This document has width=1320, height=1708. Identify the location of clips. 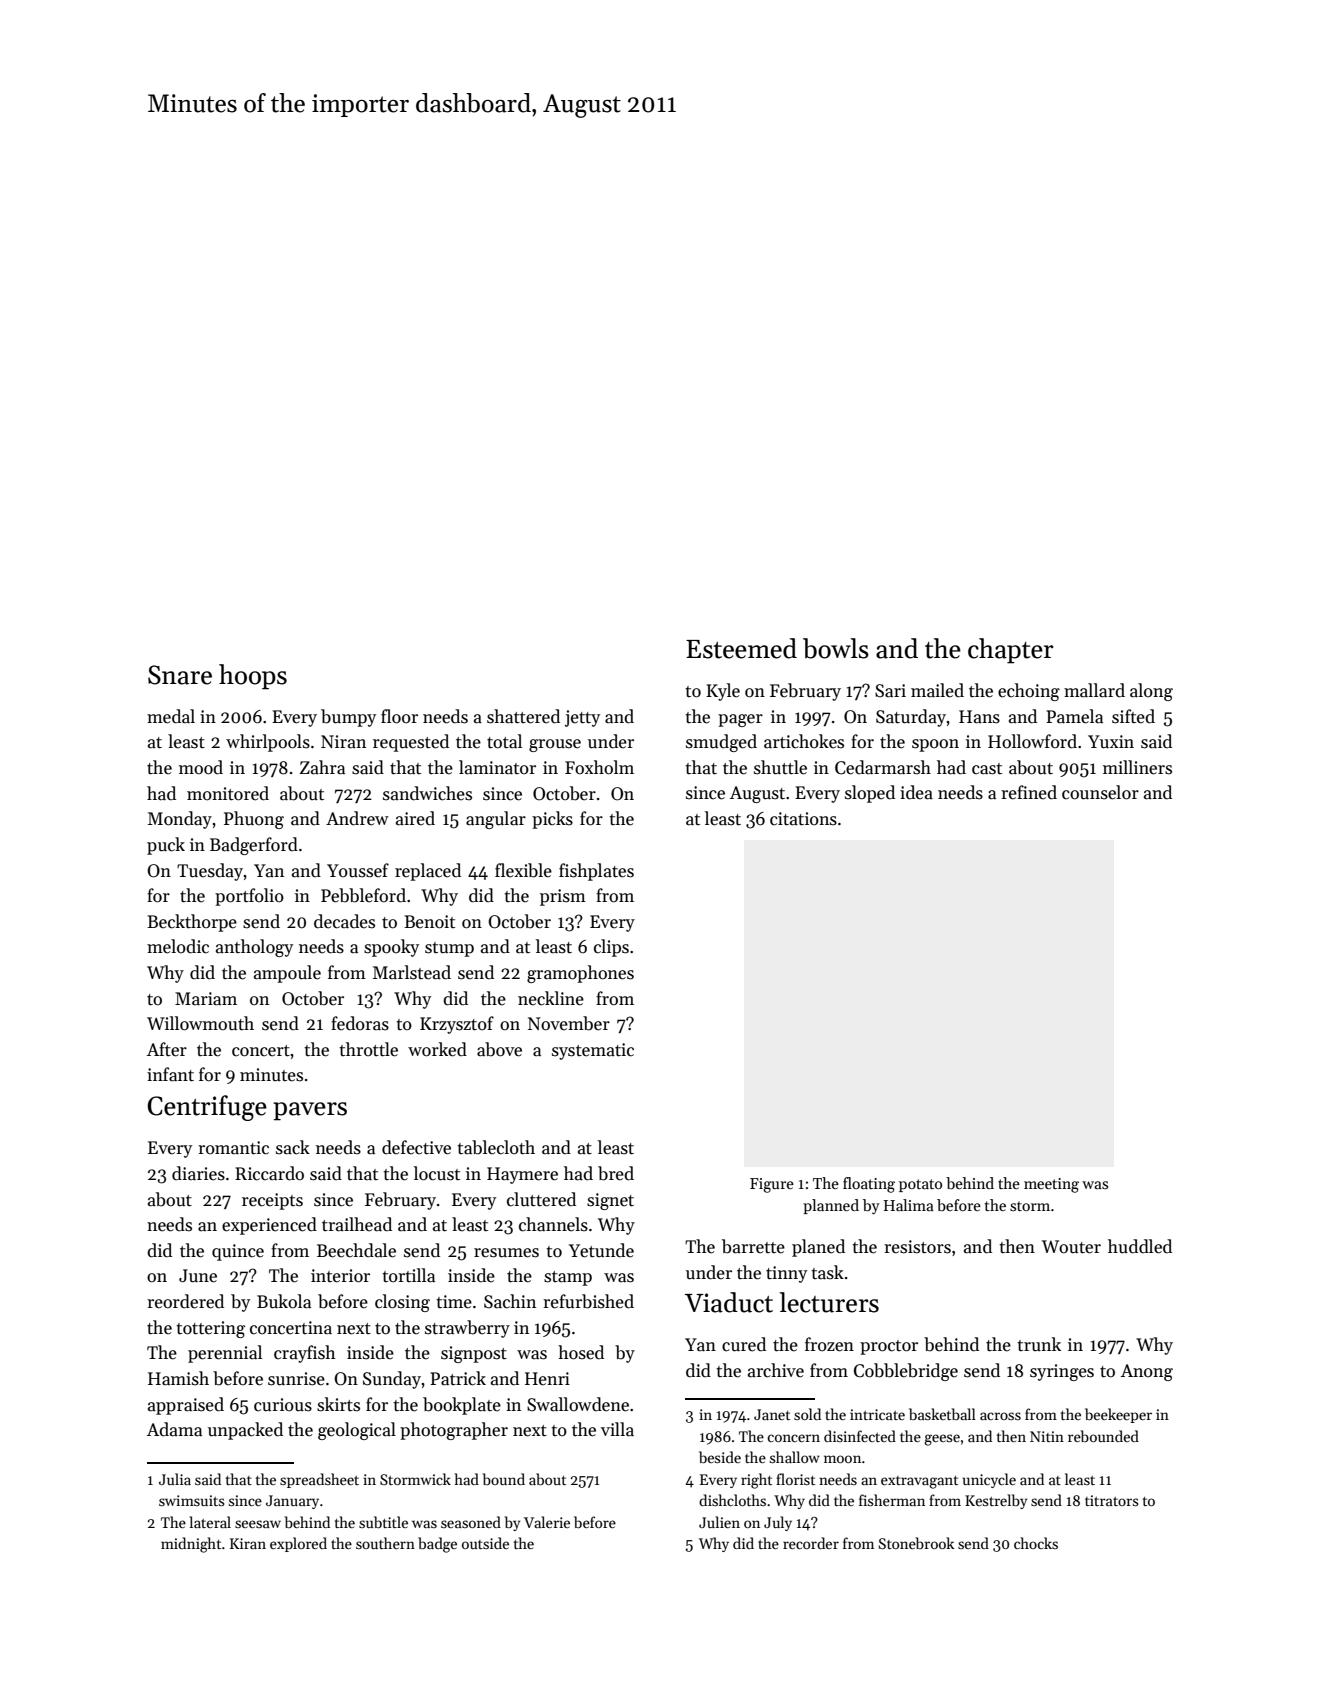
(611, 948).
